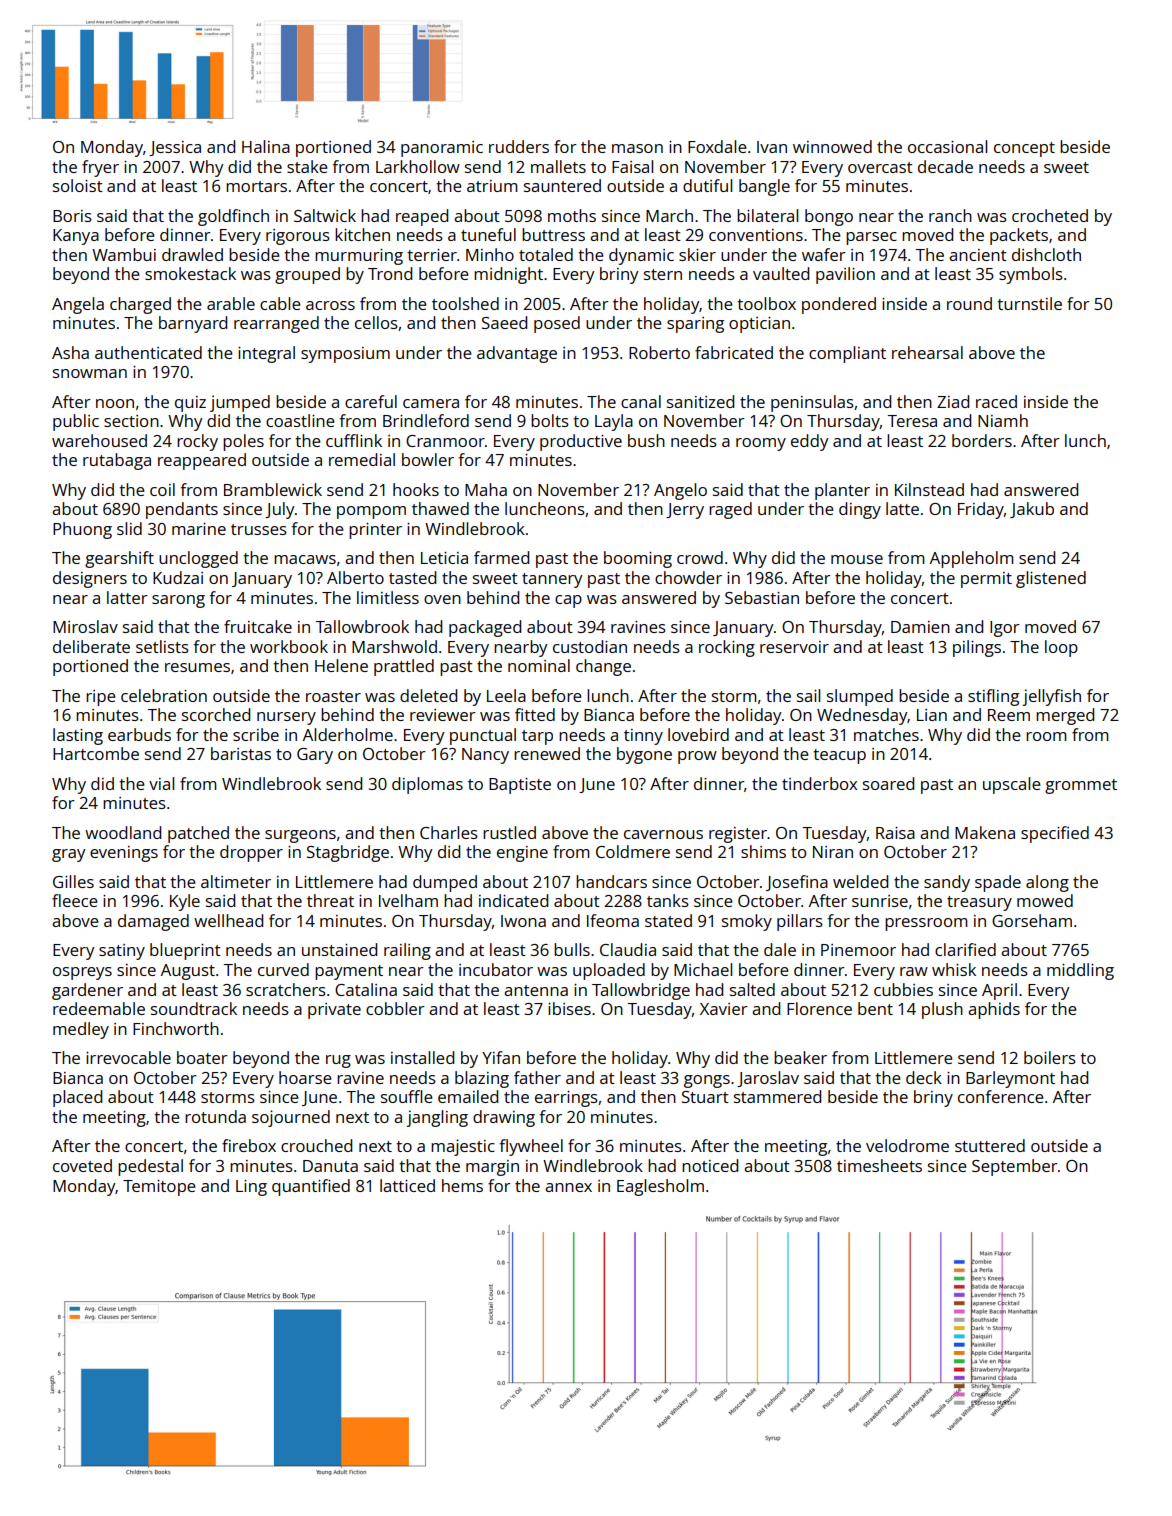  Describe the element at coordinates (929, 489) in the page. I see `Kilnstead` at that location.
